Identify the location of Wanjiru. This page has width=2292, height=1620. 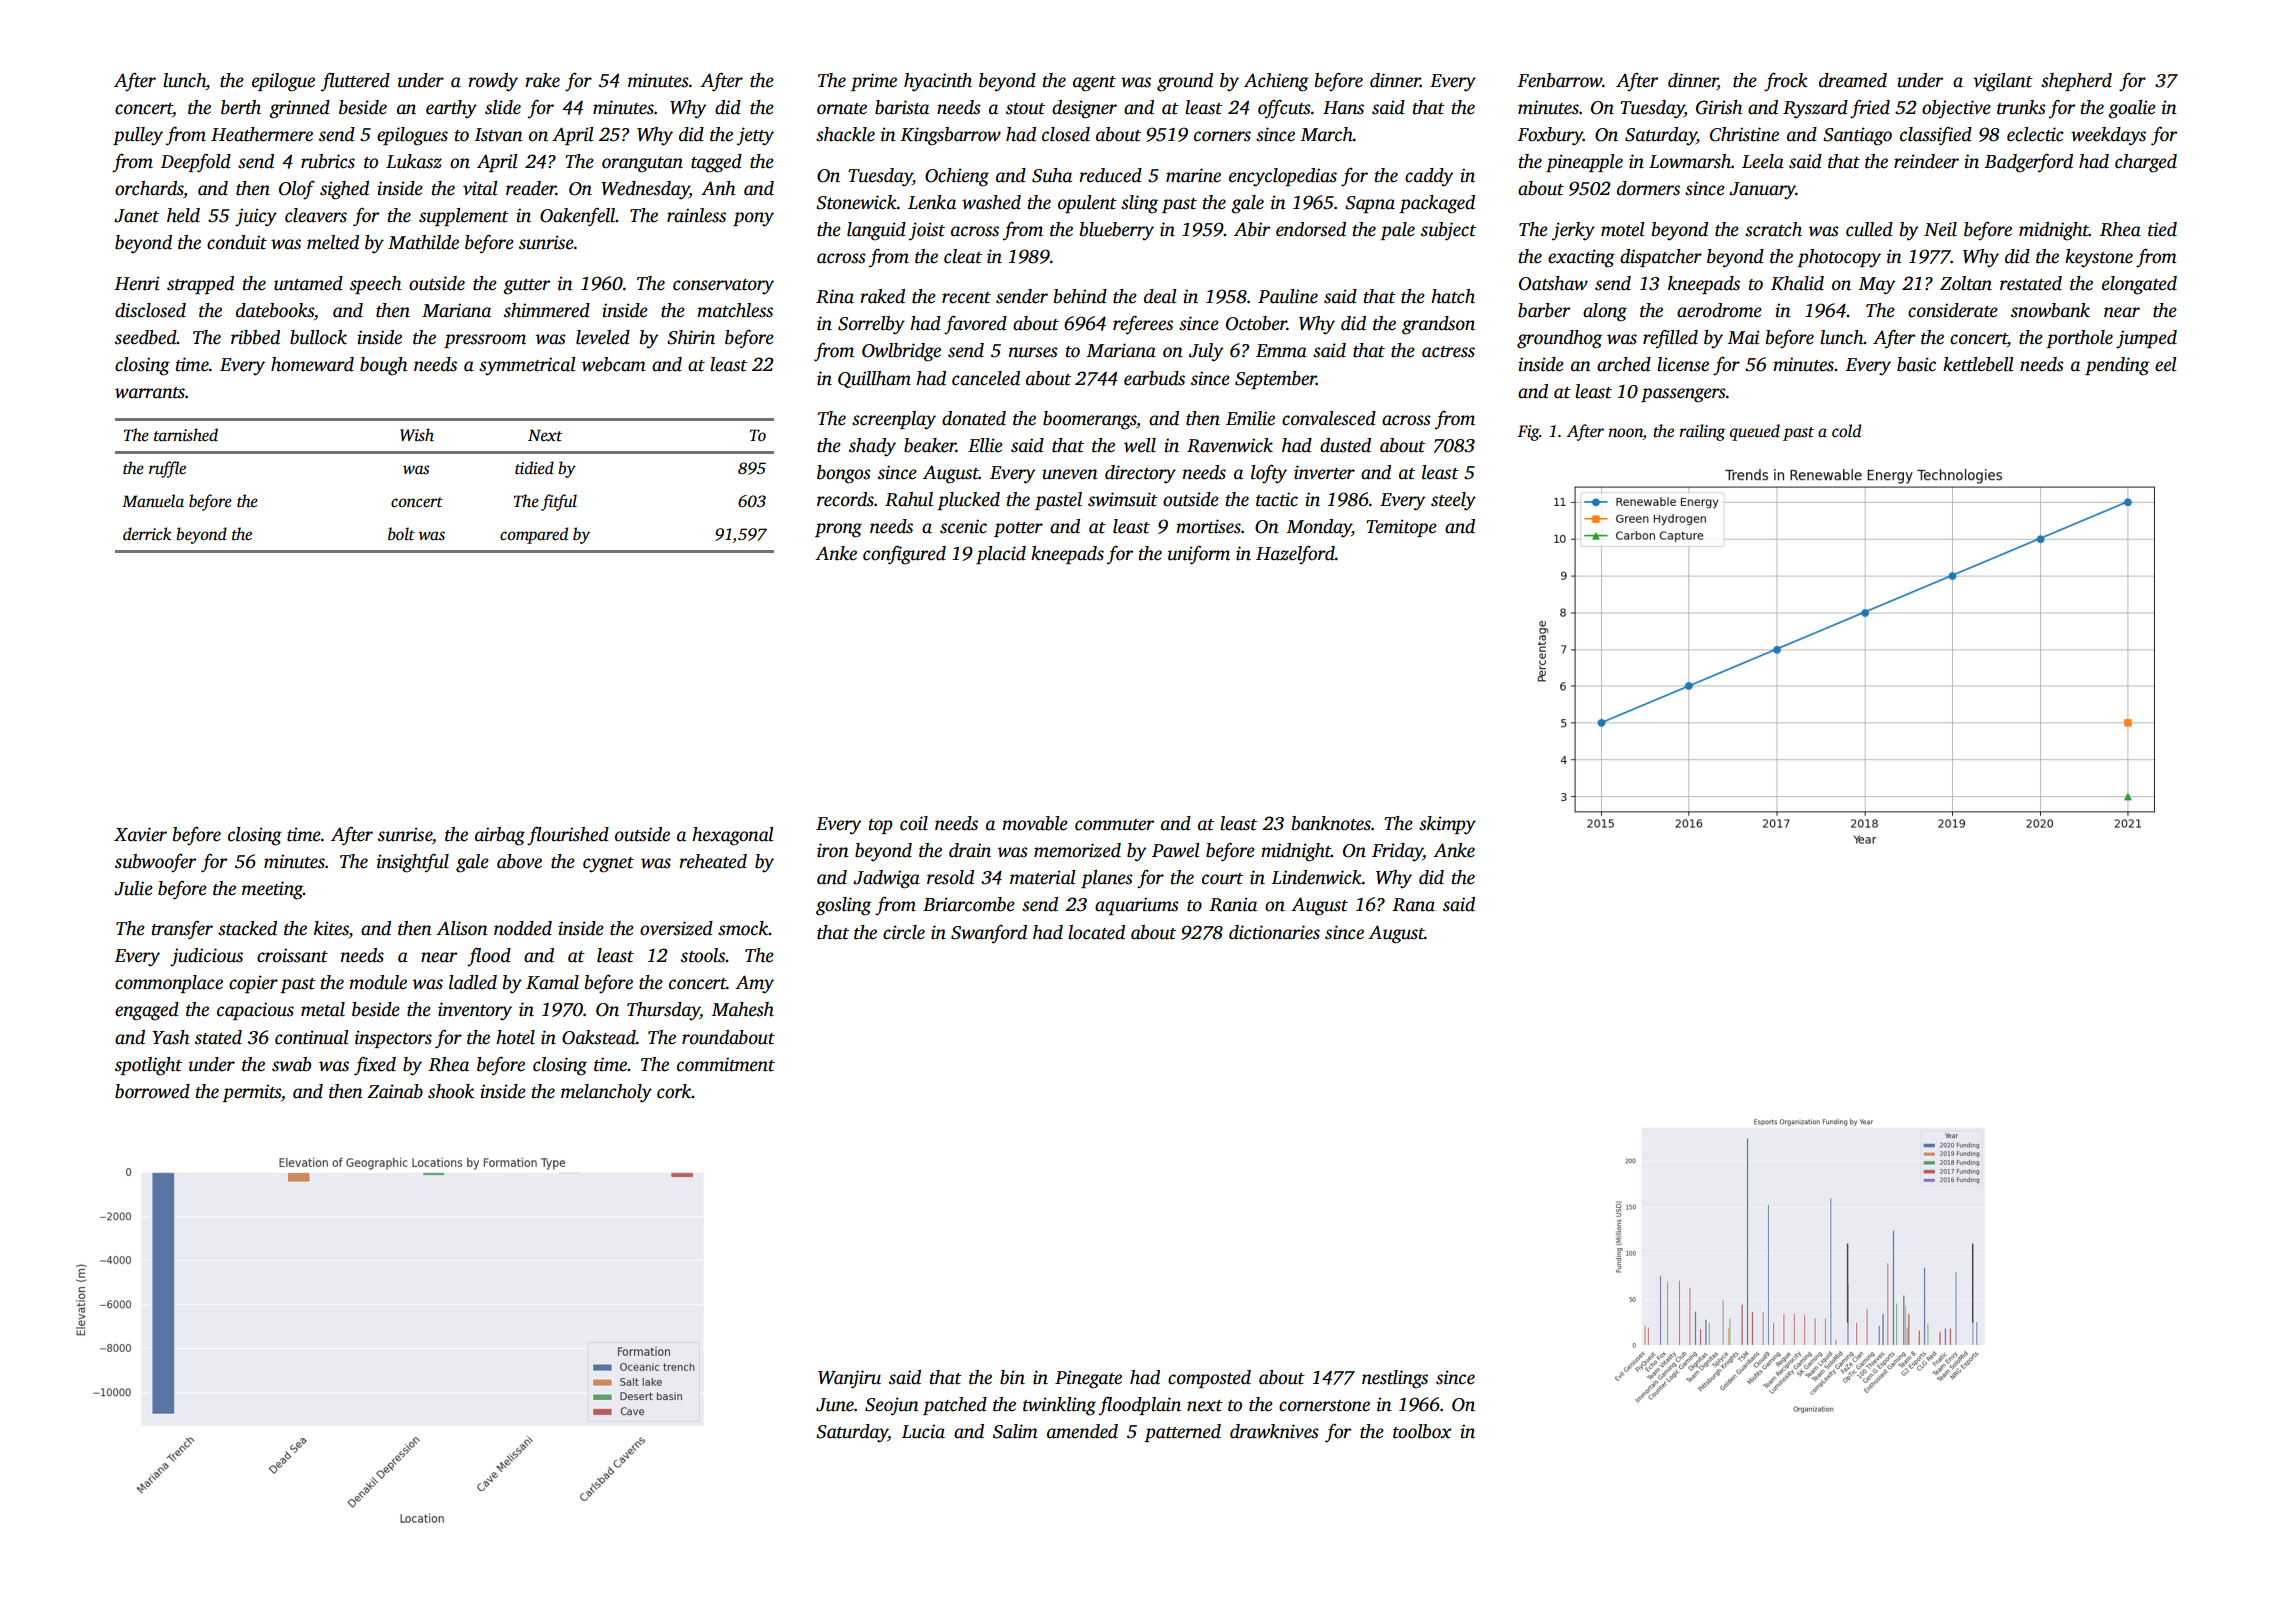
(849, 1379).
